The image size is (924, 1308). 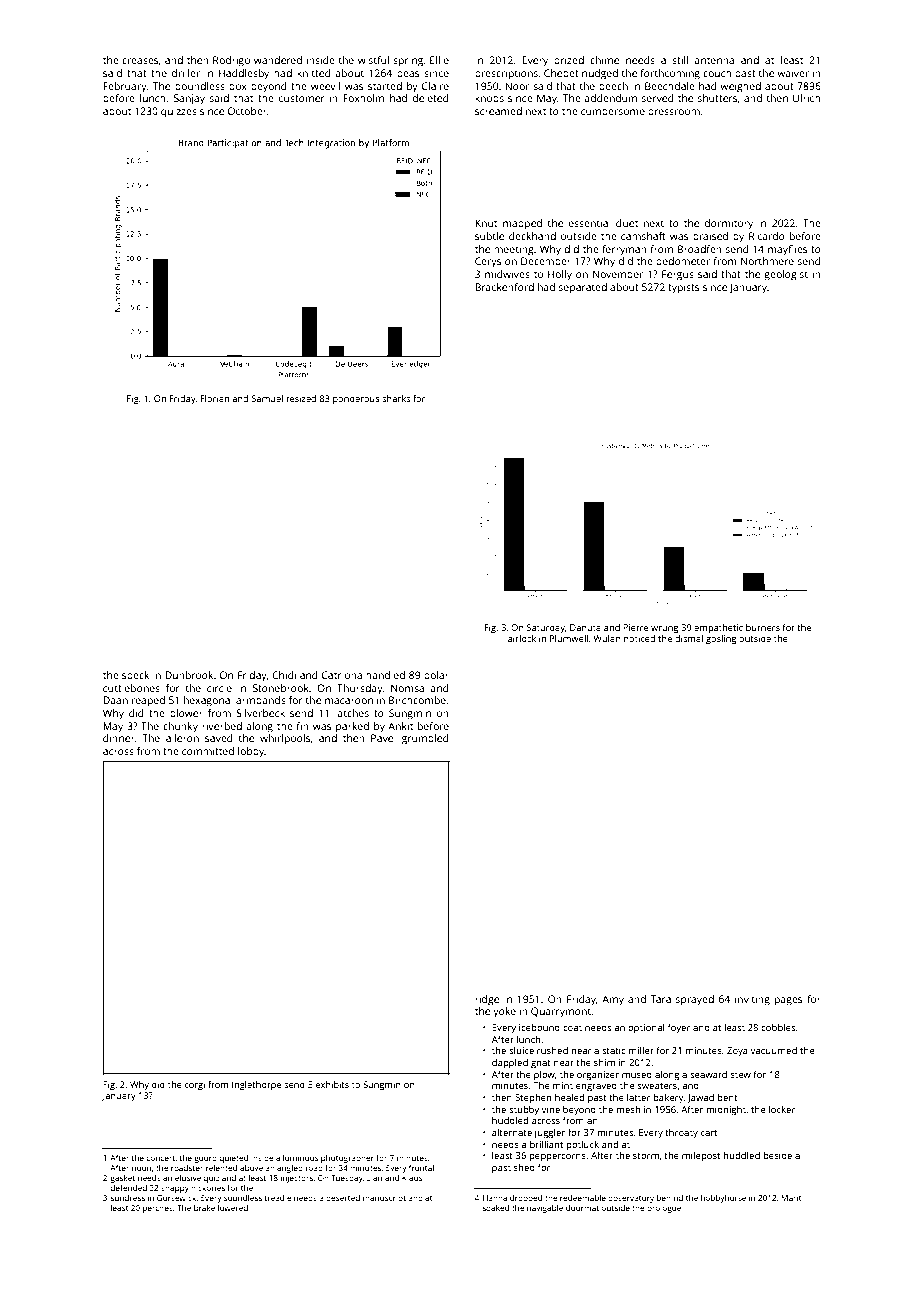 I want to click on customer, so click(x=302, y=98).
